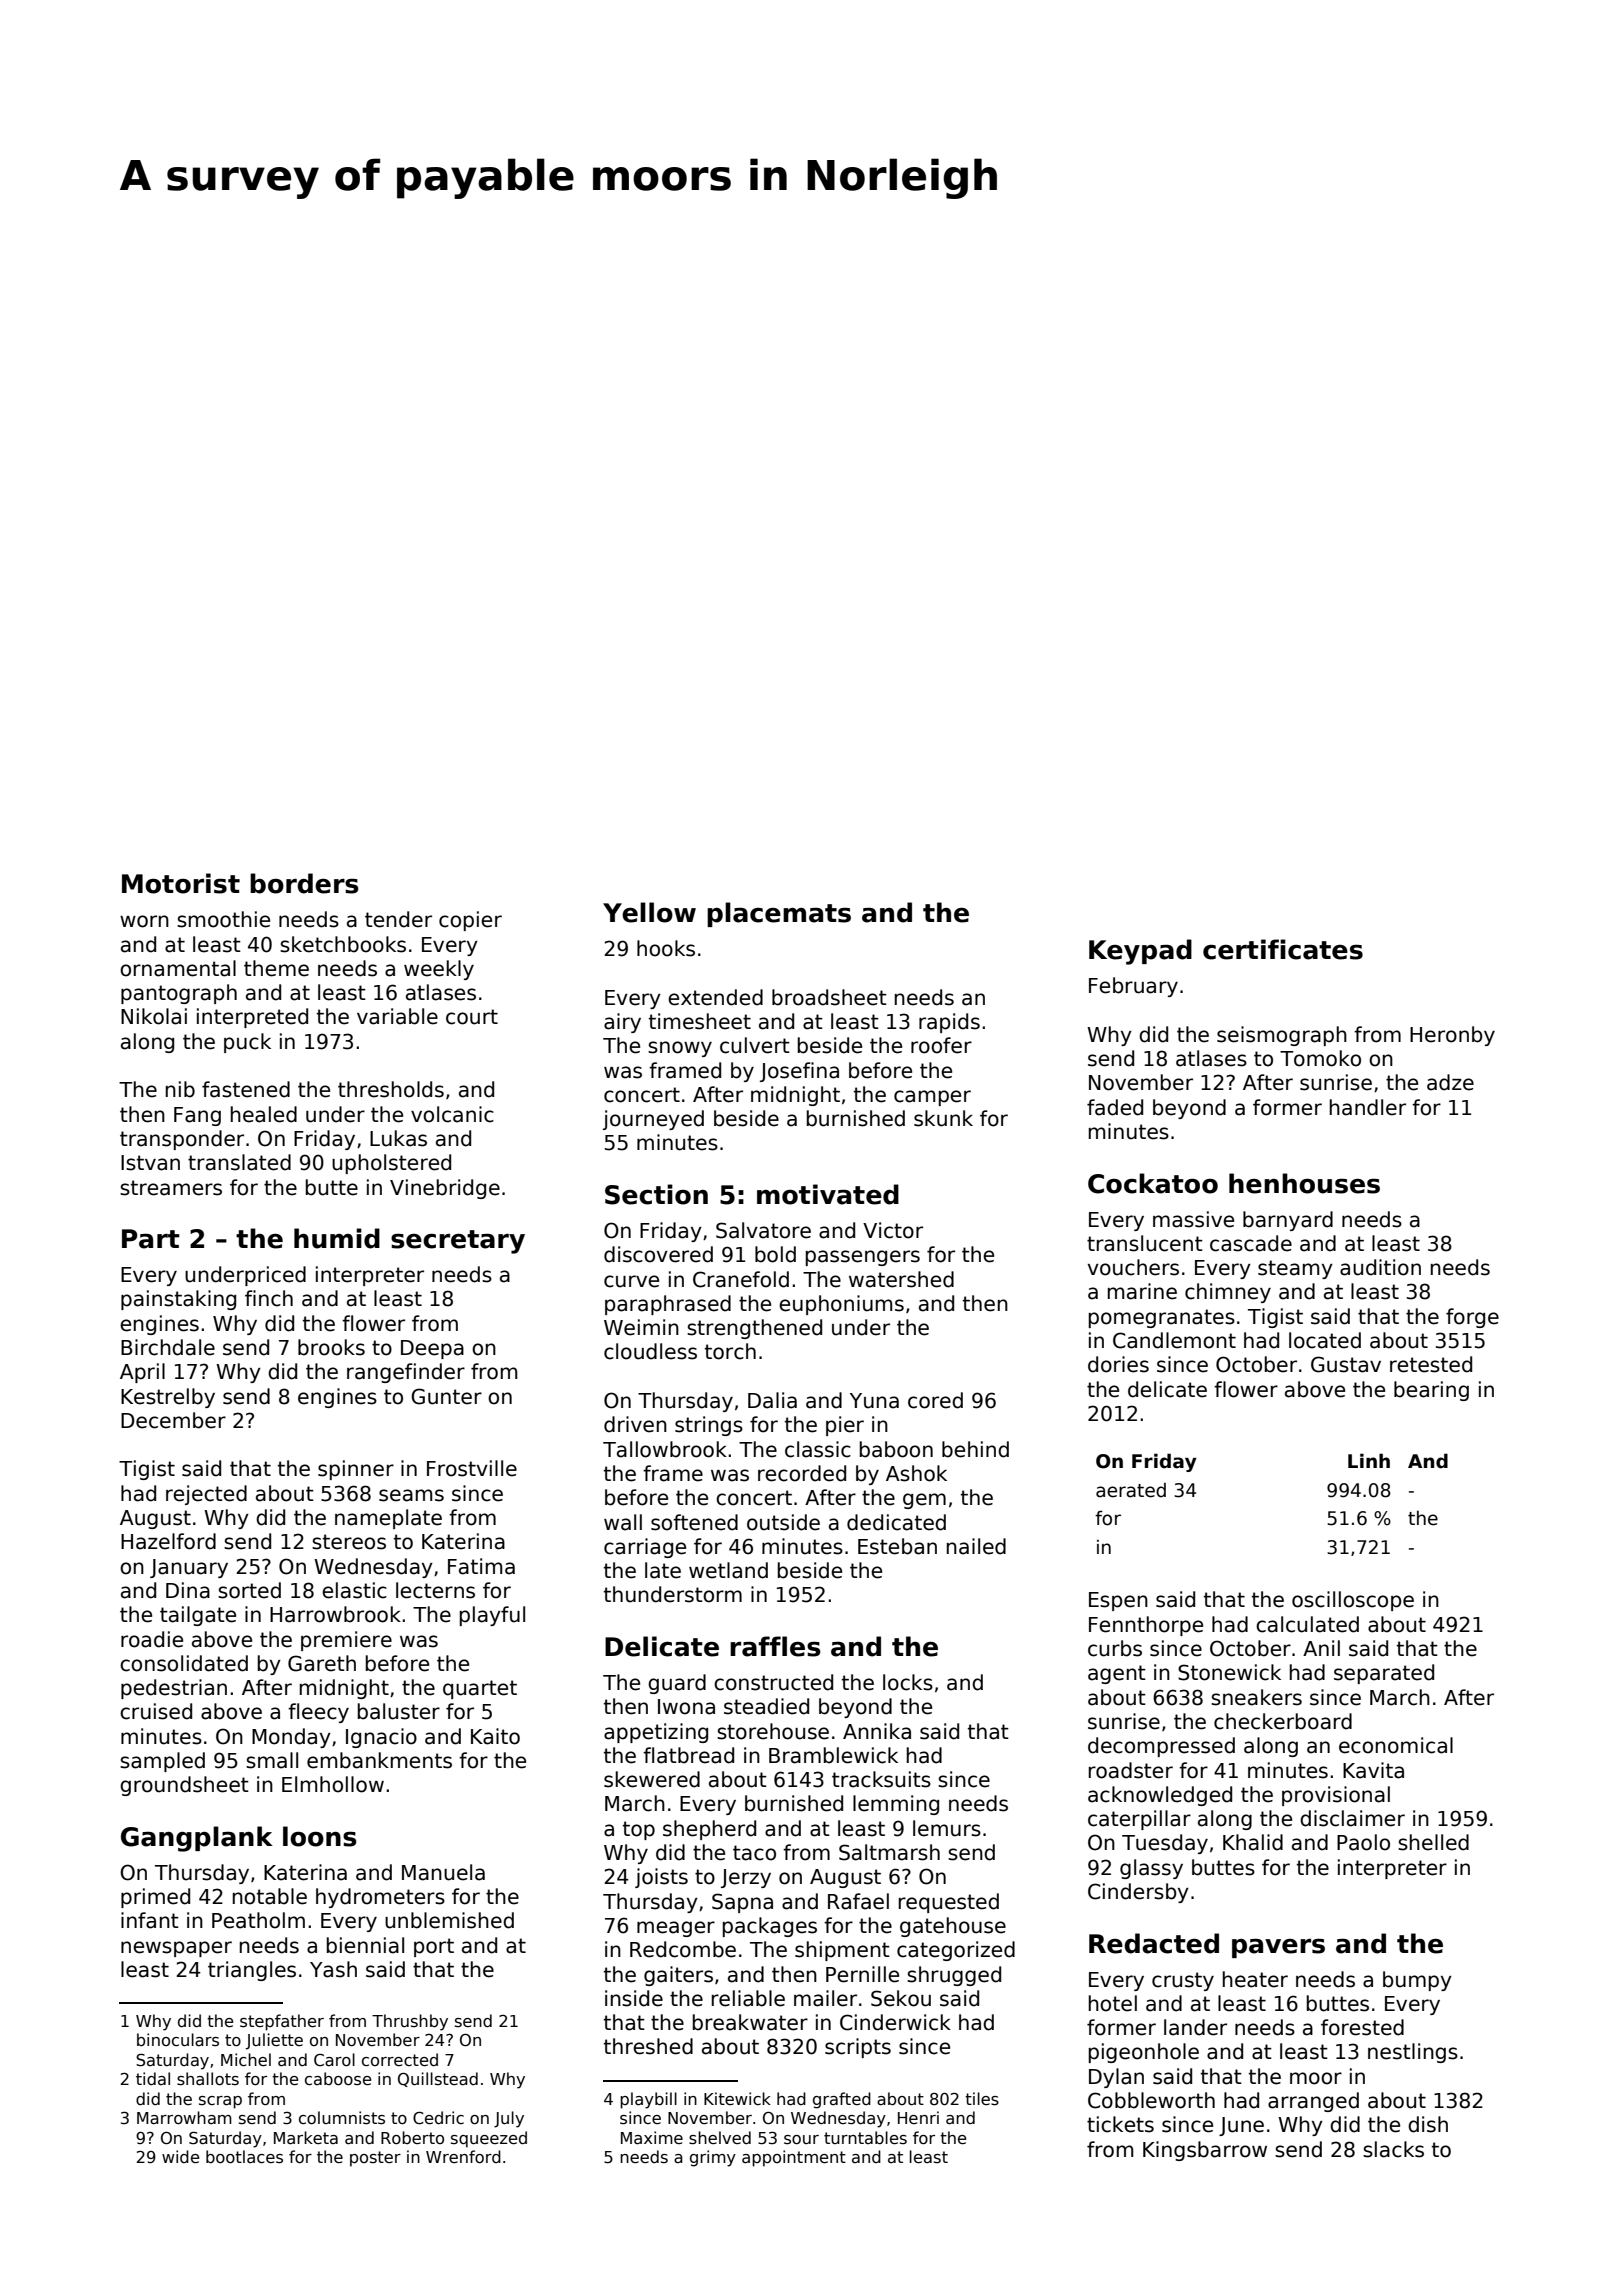  I want to click on snowy, so click(680, 1049).
